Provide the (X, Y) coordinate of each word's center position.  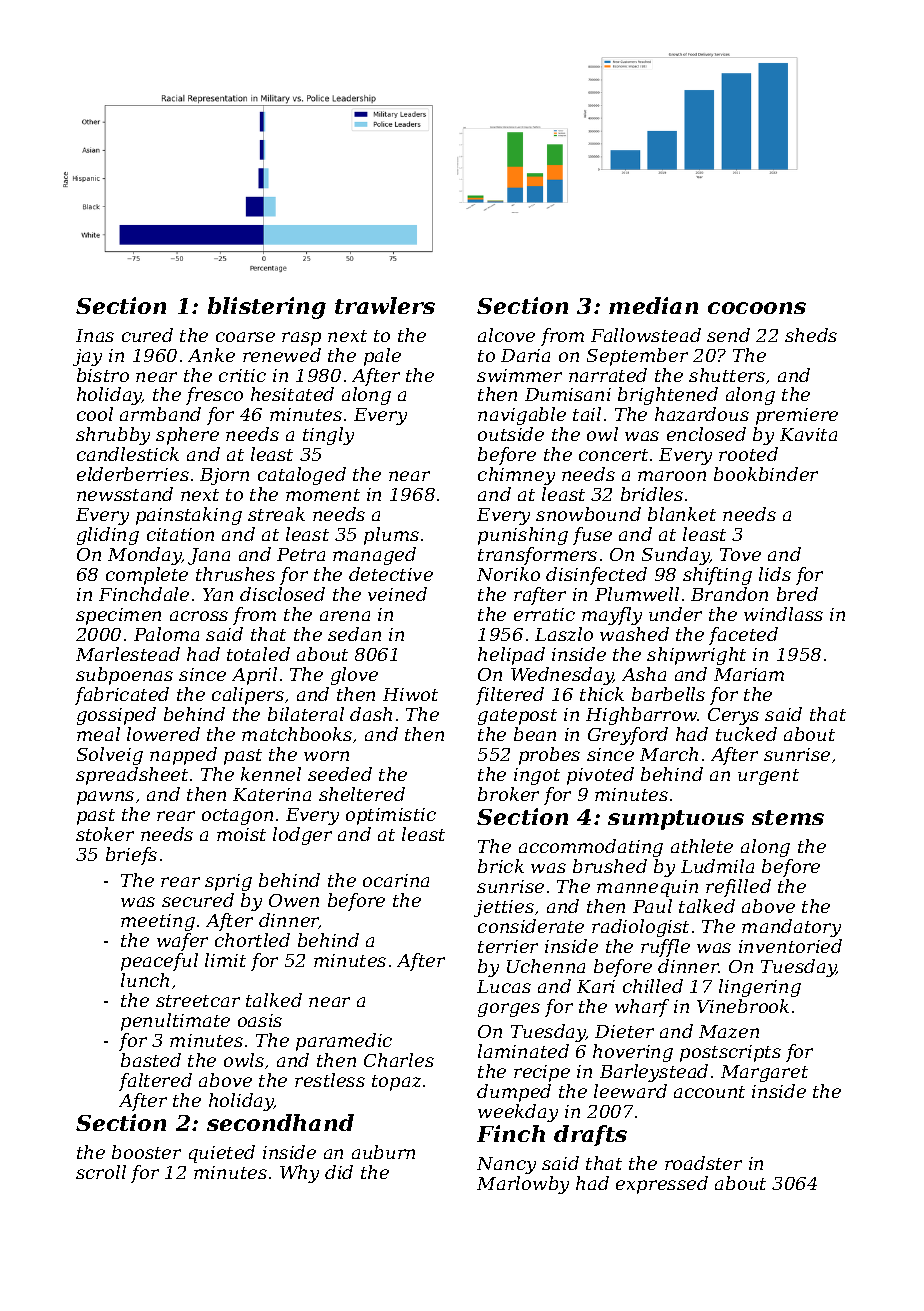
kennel (271, 774)
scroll (101, 1172)
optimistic (391, 816)
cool (95, 414)
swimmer (519, 375)
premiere (797, 416)
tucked (746, 734)
